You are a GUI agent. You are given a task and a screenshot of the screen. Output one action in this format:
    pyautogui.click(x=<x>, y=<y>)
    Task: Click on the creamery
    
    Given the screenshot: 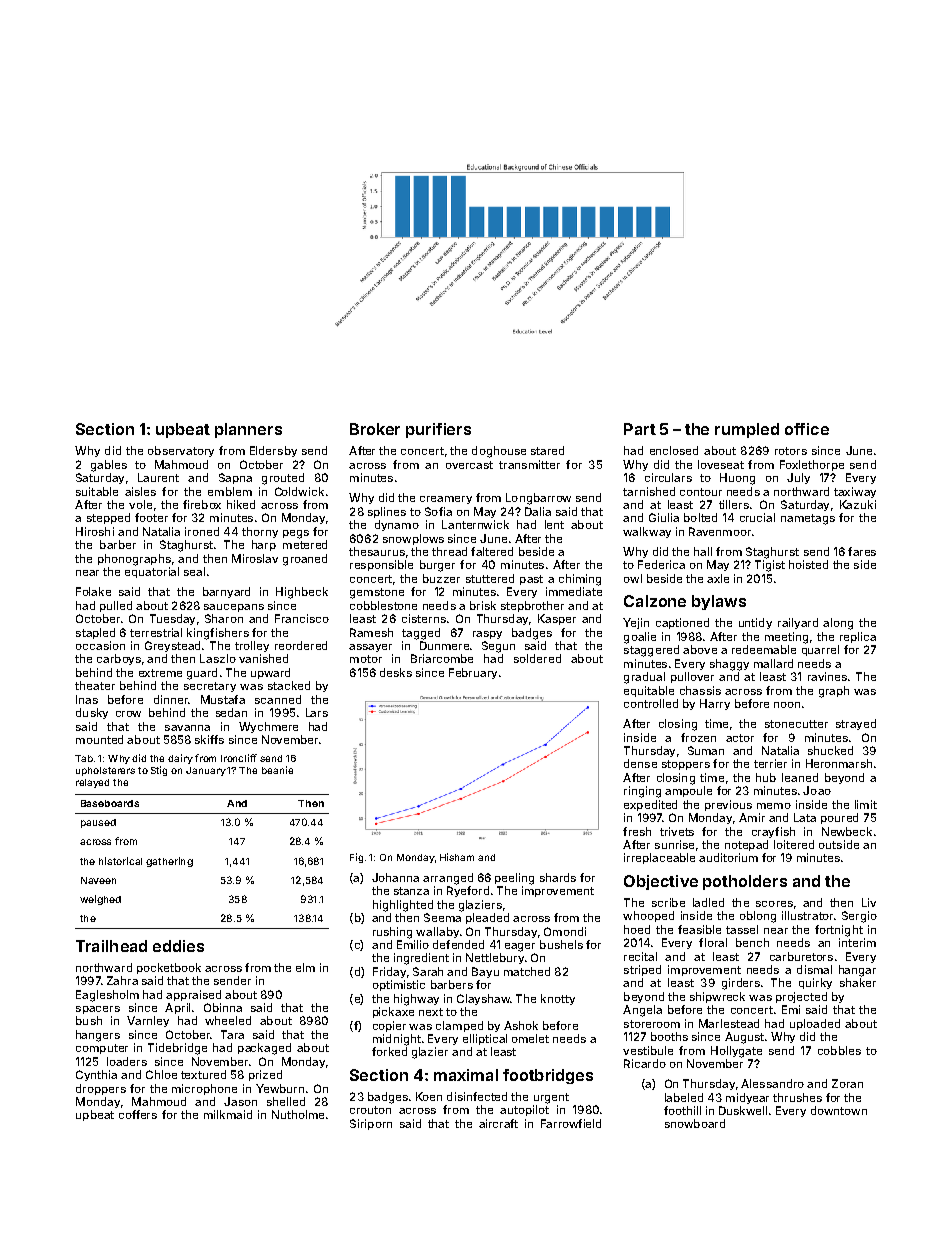 What is the action you would take?
    pyautogui.click(x=446, y=500)
